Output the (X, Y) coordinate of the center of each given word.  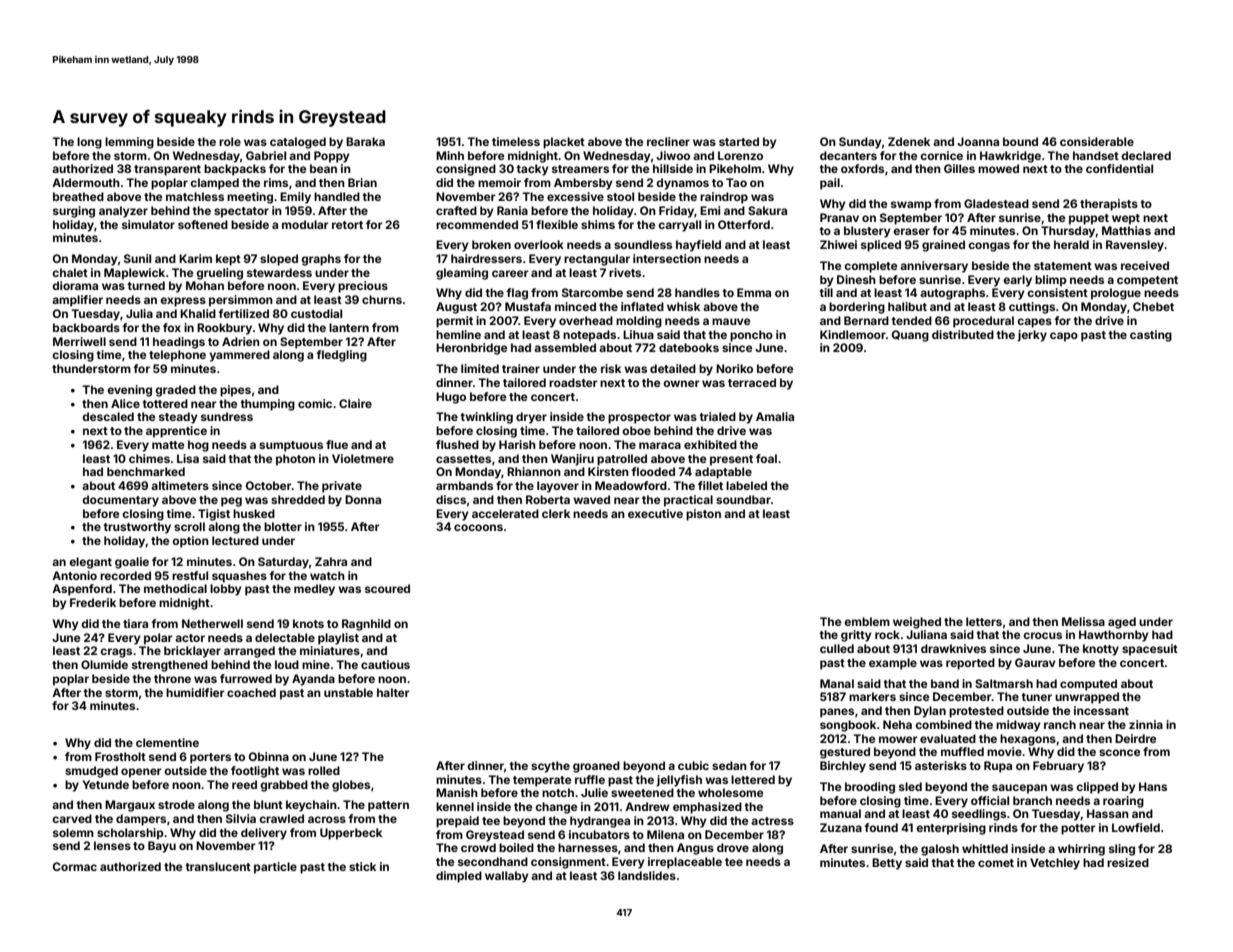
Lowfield (1136, 827)
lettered (753, 779)
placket (564, 143)
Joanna (978, 141)
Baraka (365, 141)
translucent (218, 866)
